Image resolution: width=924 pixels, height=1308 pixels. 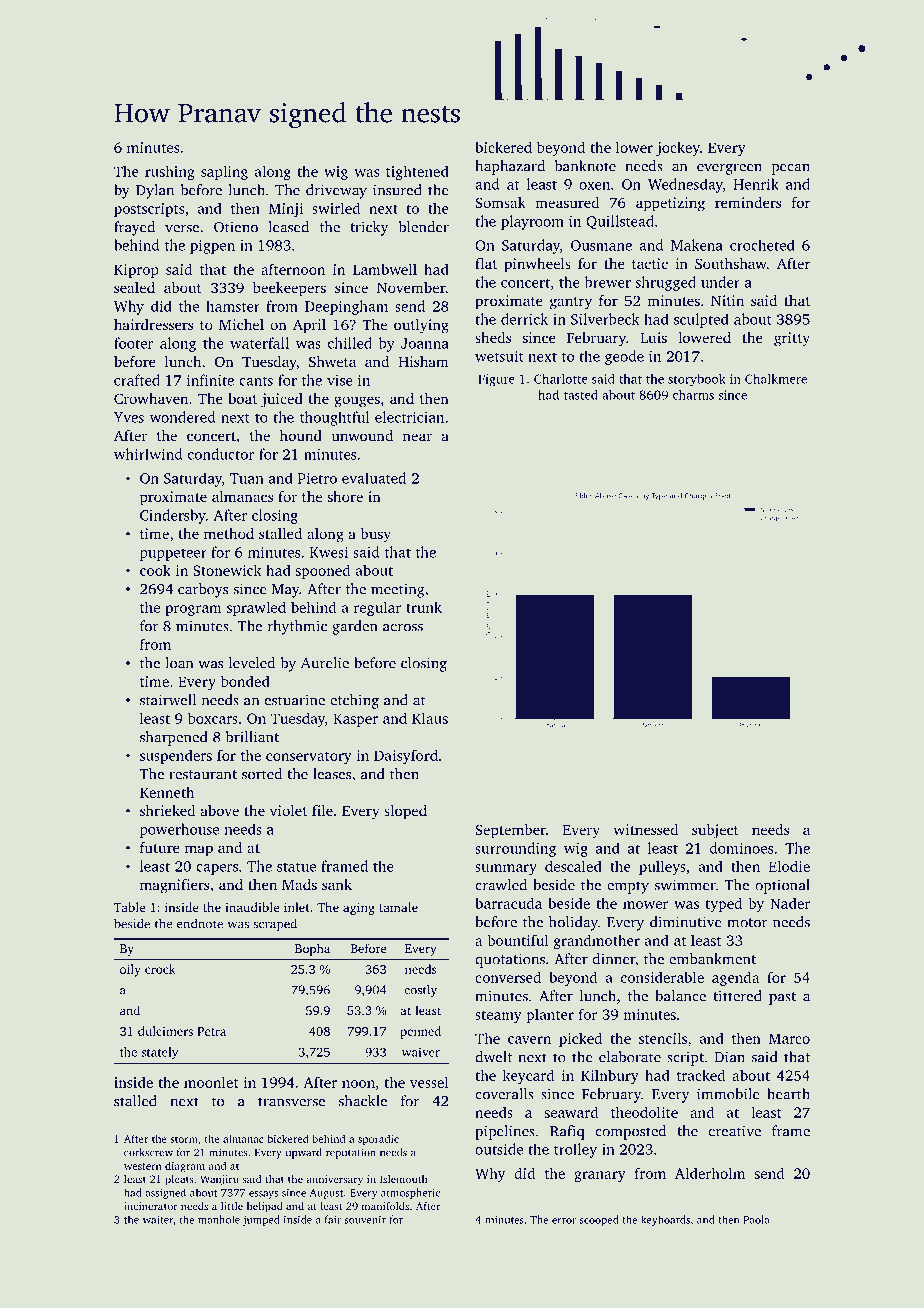 I want to click on brewer, so click(x=608, y=282).
